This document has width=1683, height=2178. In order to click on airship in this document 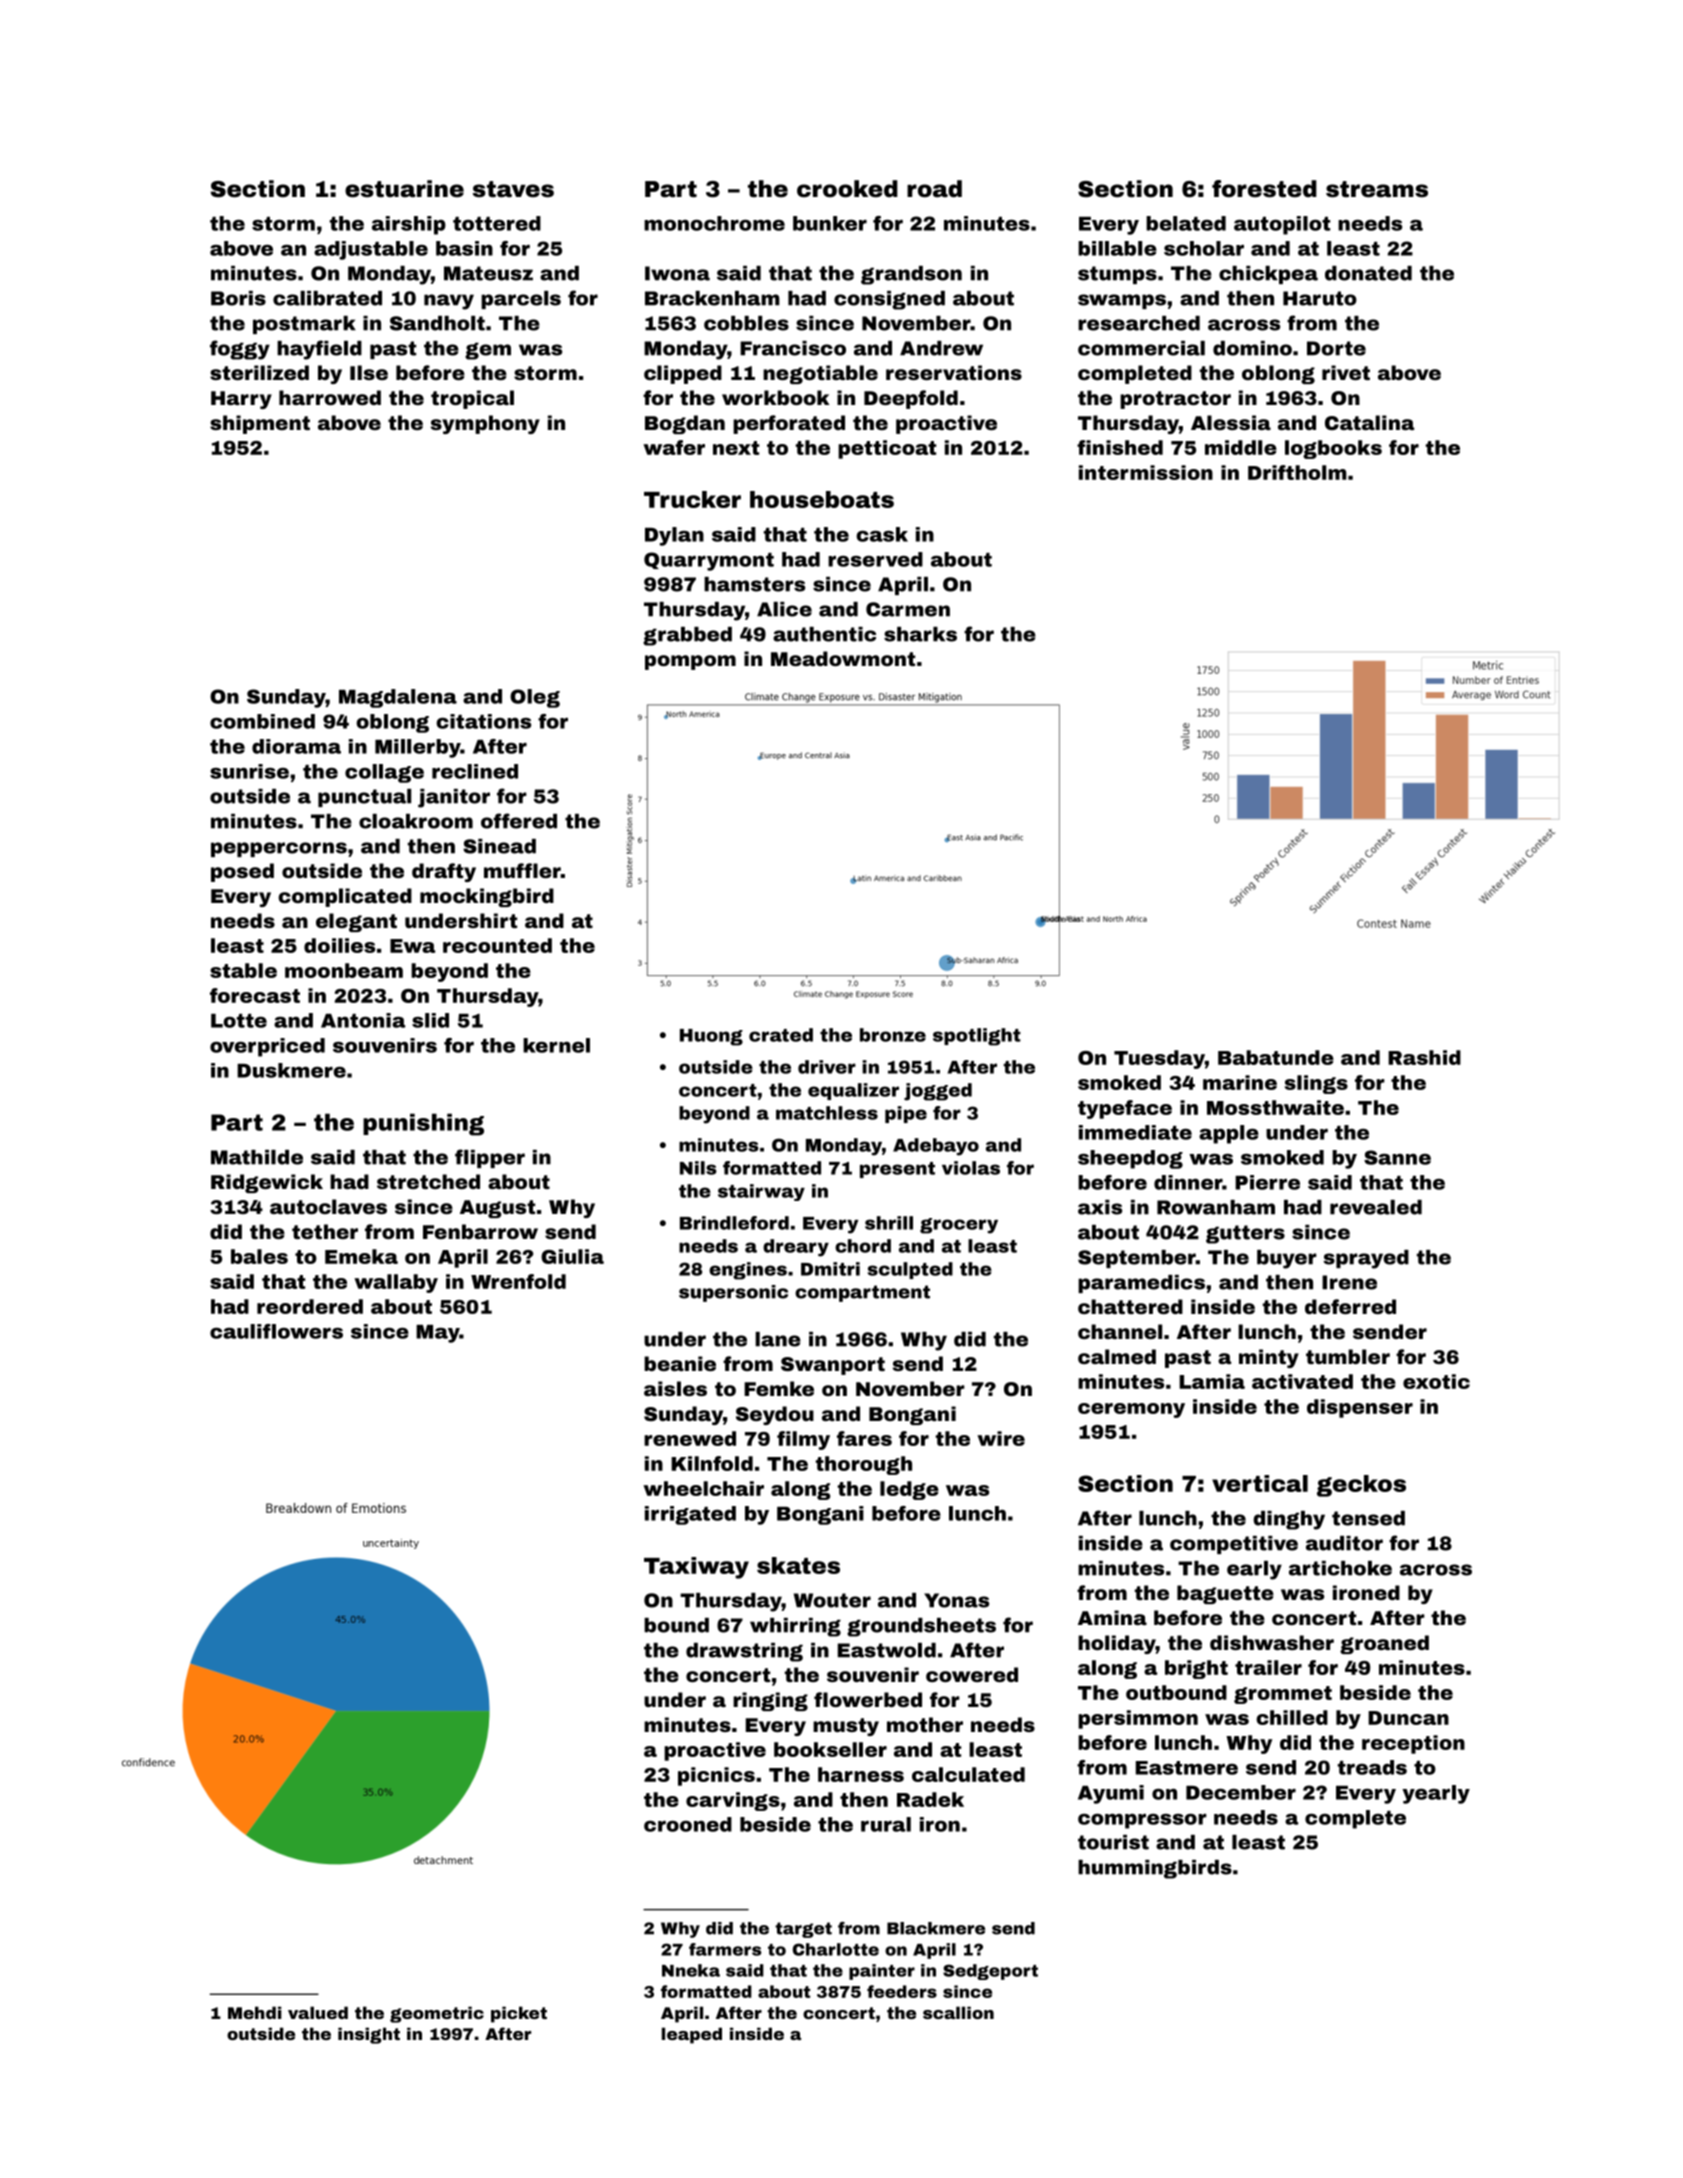, I will do `click(409, 225)`.
